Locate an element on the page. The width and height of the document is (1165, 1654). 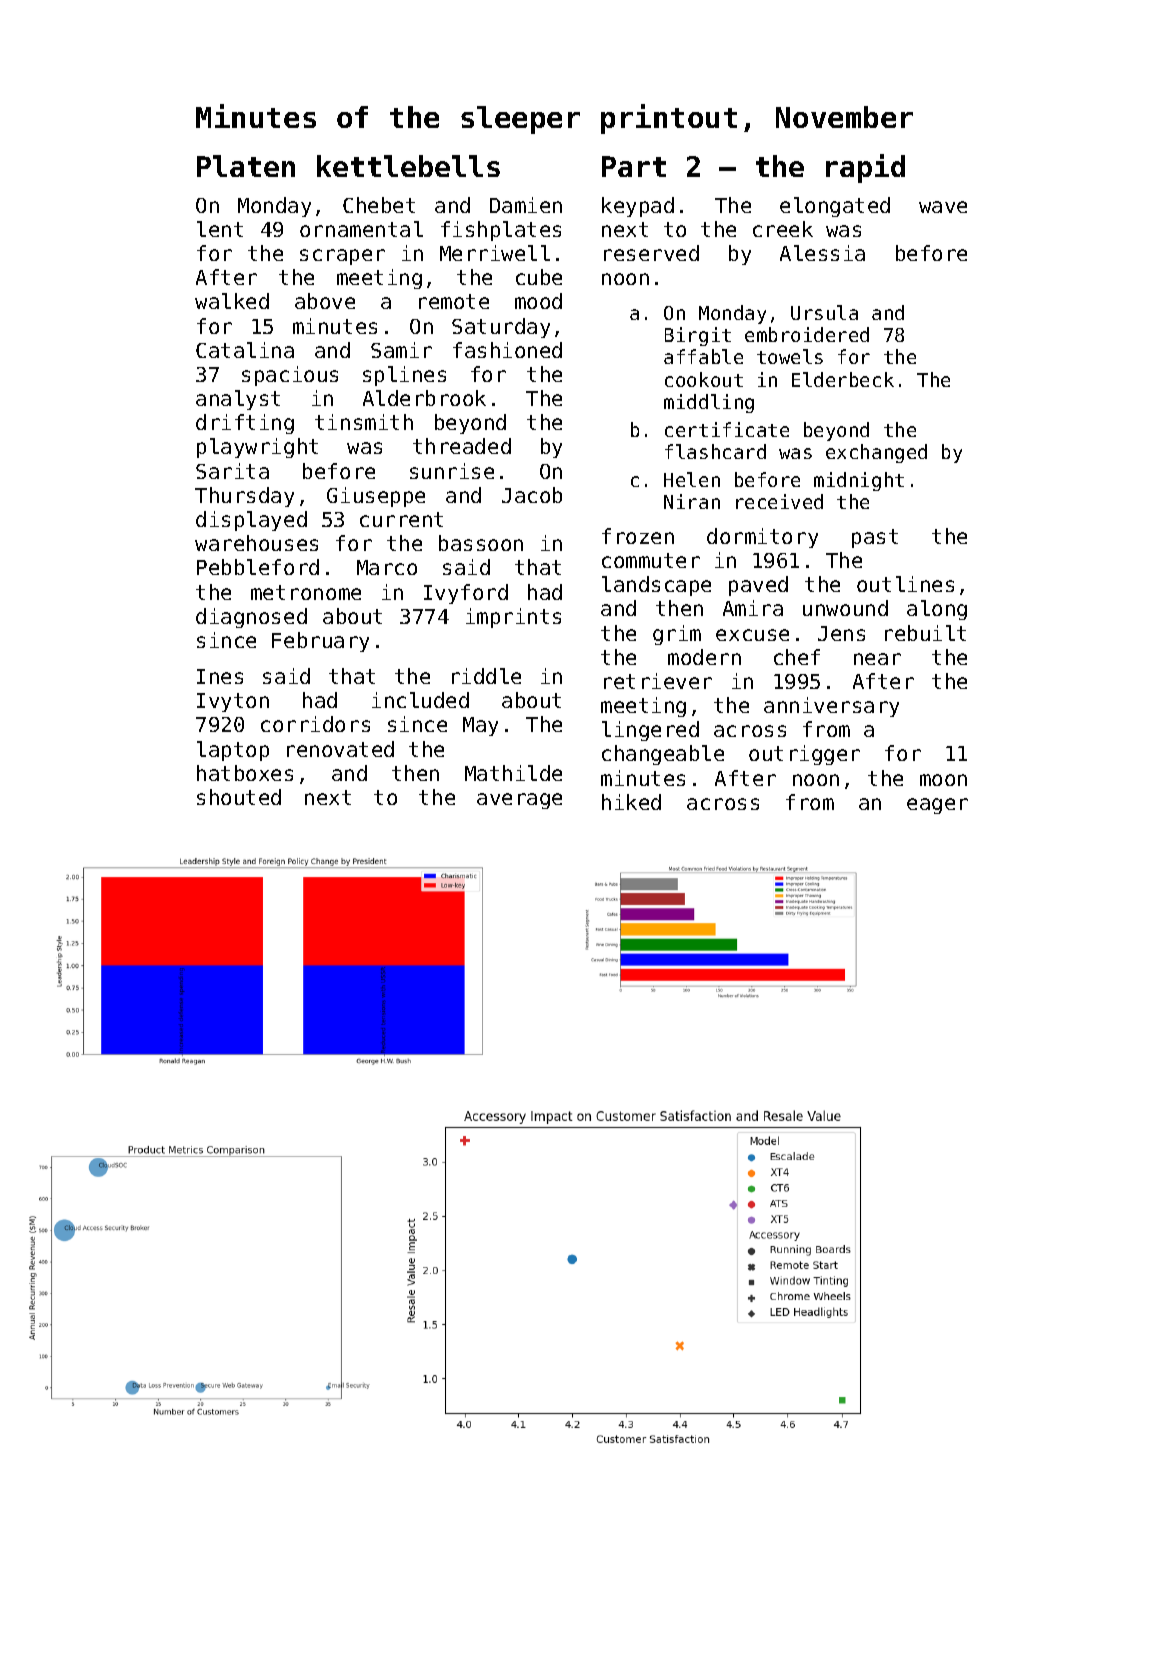
sunrise is located at coordinates (452, 471).
